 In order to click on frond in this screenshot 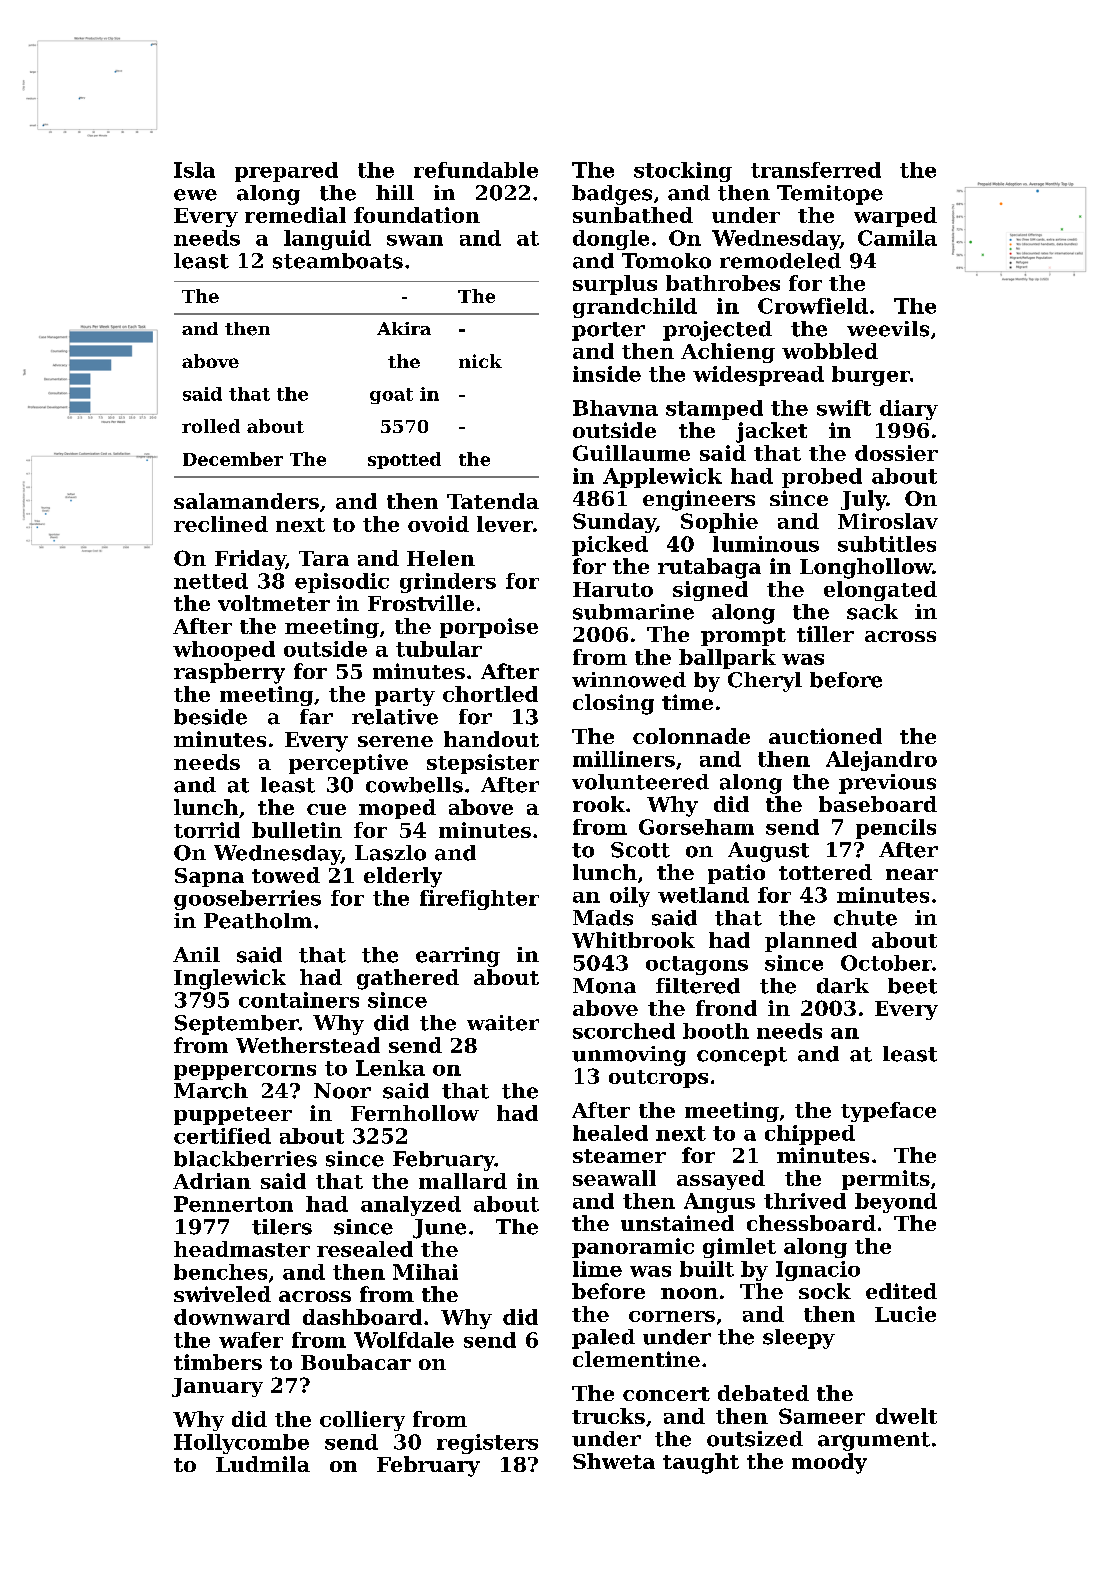, I will do `click(726, 1008)`.
